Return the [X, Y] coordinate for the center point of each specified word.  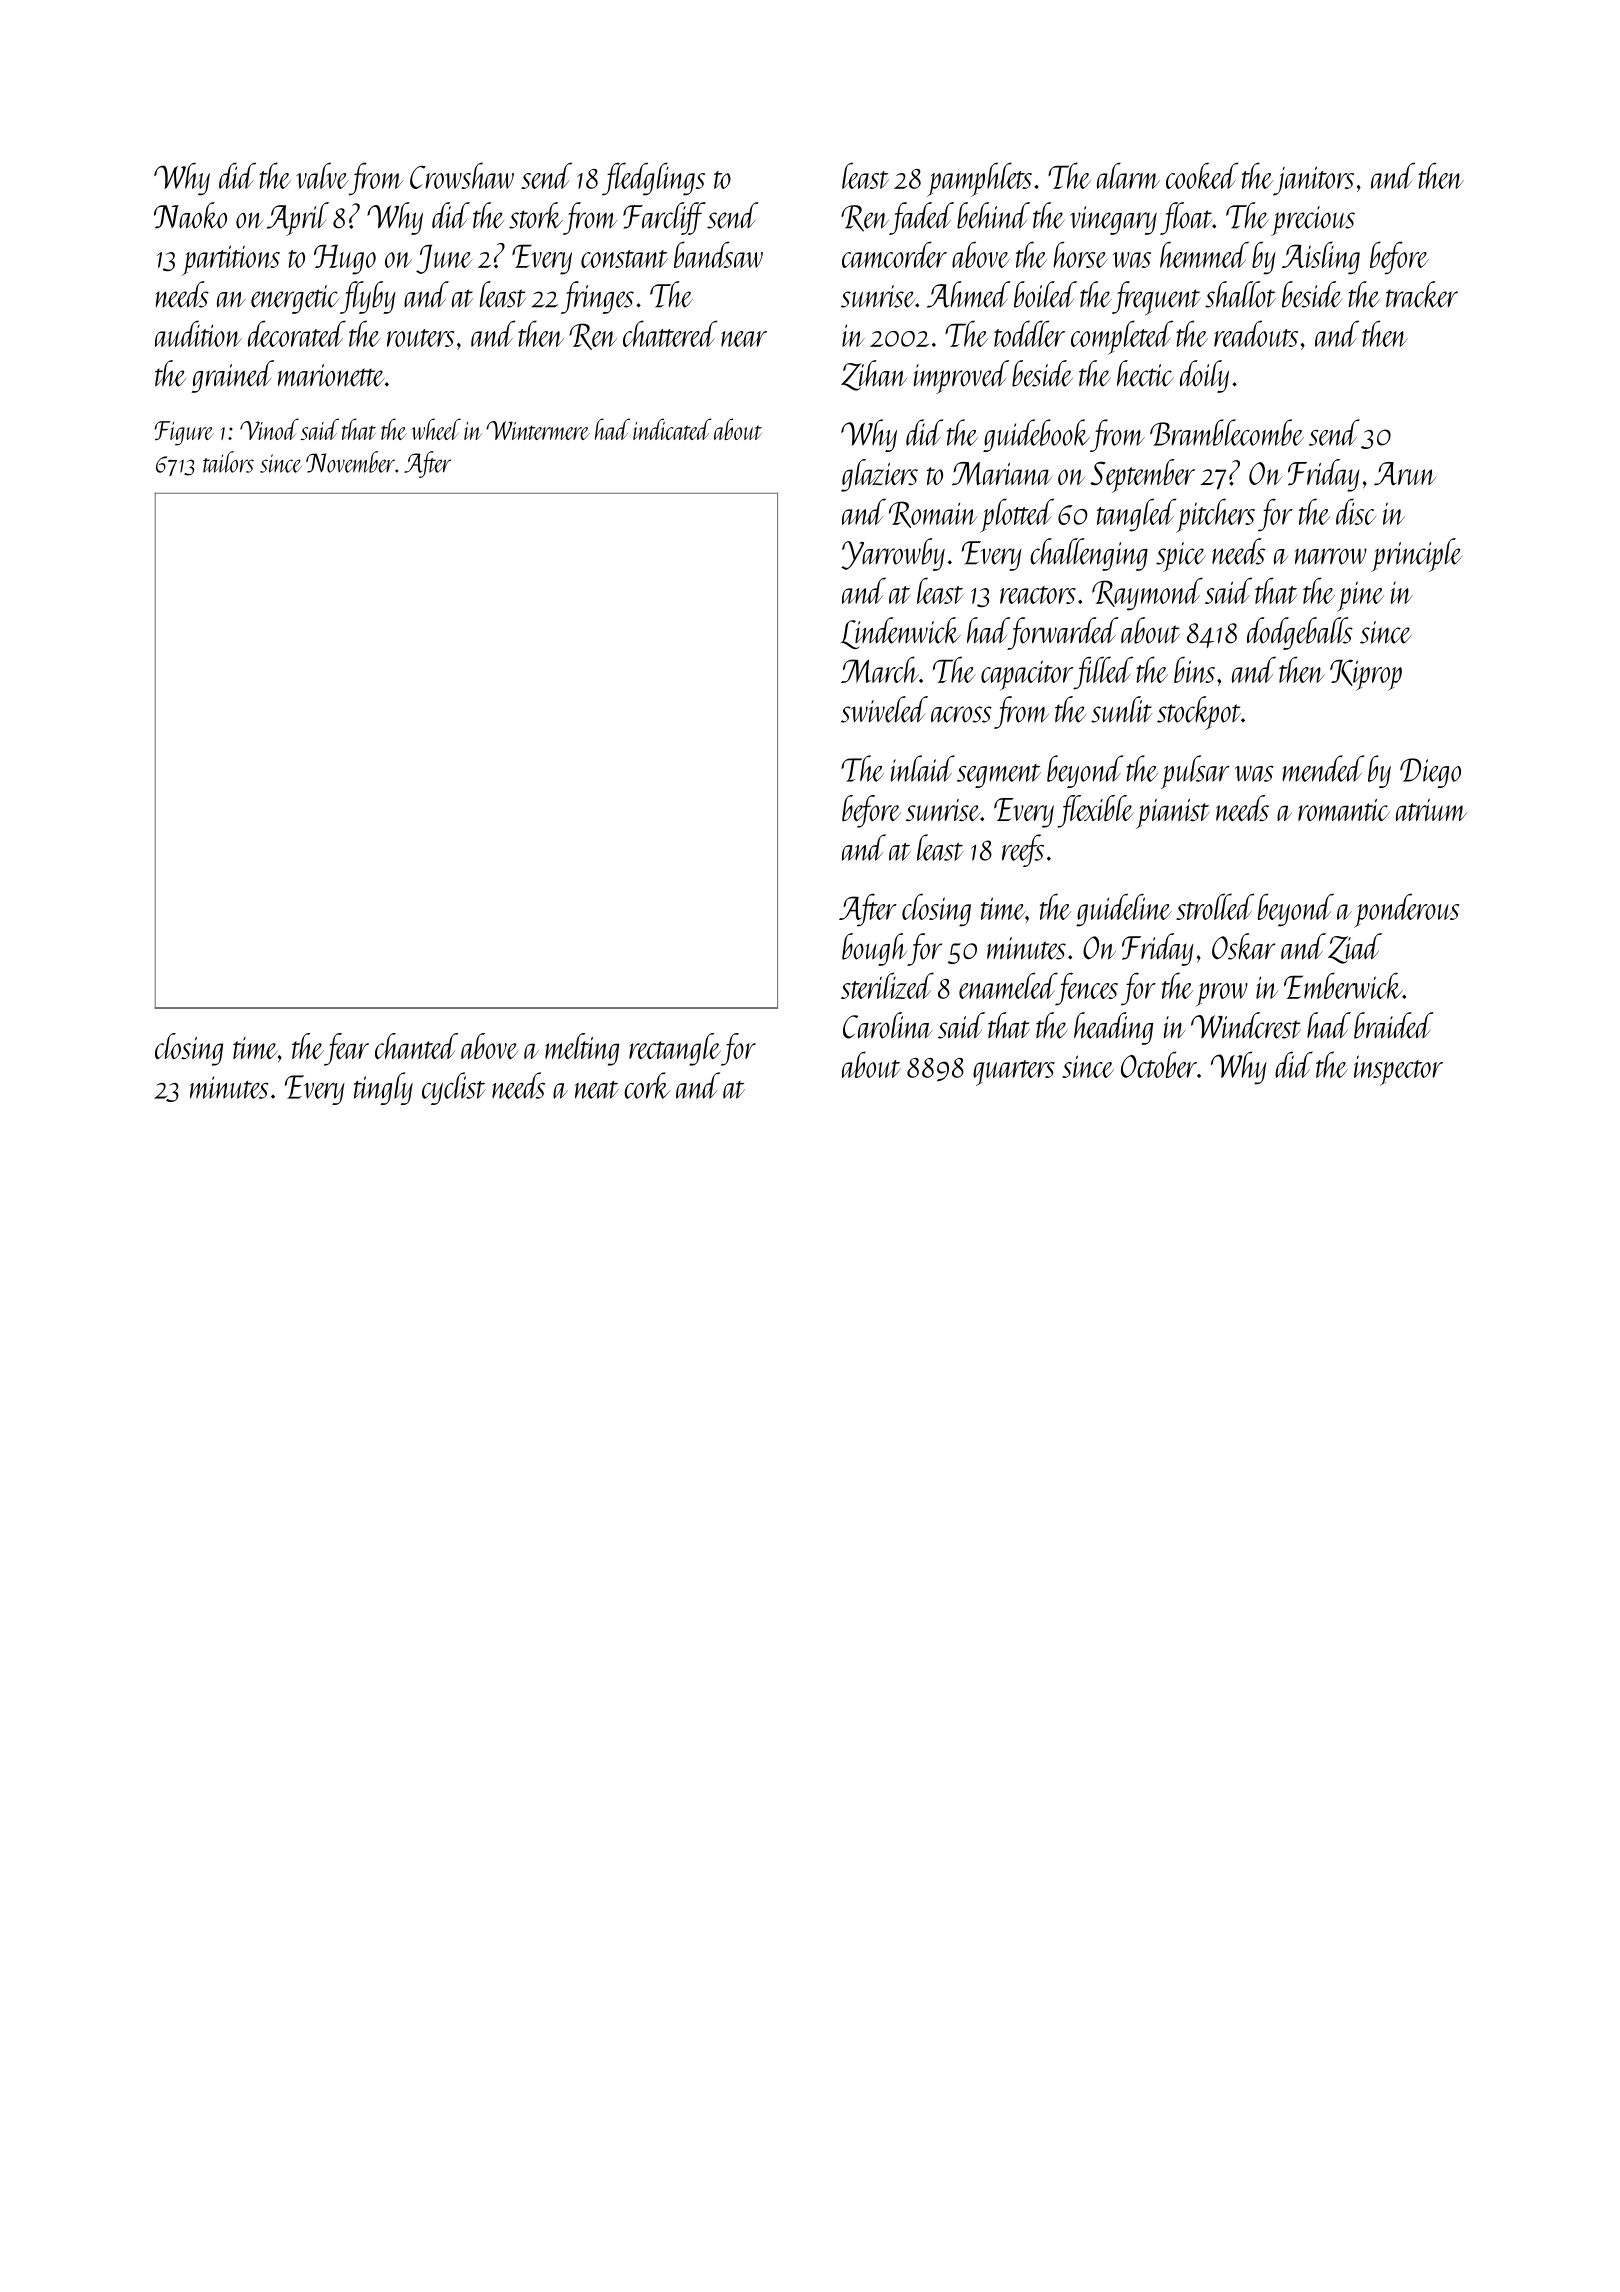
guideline [1124, 910]
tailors [228, 462]
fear [346, 1049]
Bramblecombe [1227, 432]
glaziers [879, 475]
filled [1103, 673]
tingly [383, 1088]
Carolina [888, 1025]
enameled [1007, 985]
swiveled [884, 709]
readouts [1256, 333]
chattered [670, 333]
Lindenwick [900, 633]
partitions [231, 260]
